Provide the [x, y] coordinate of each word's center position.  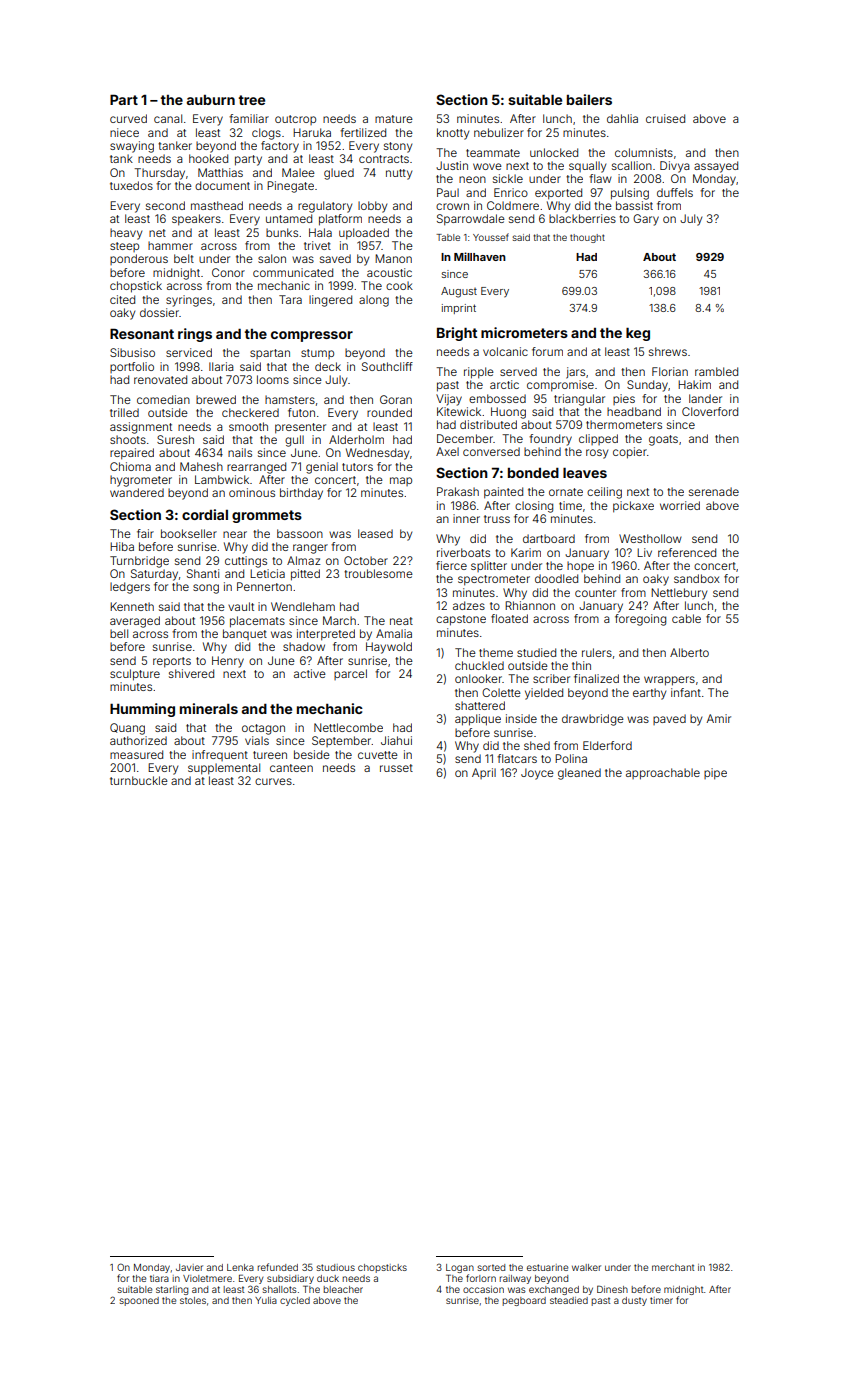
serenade [714, 491]
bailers [589, 99]
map [401, 481]
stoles [193, 1300]
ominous [252, 492]
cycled [295, 1301]
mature [394, 119]
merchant [673, 1267]
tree [251, 100]
